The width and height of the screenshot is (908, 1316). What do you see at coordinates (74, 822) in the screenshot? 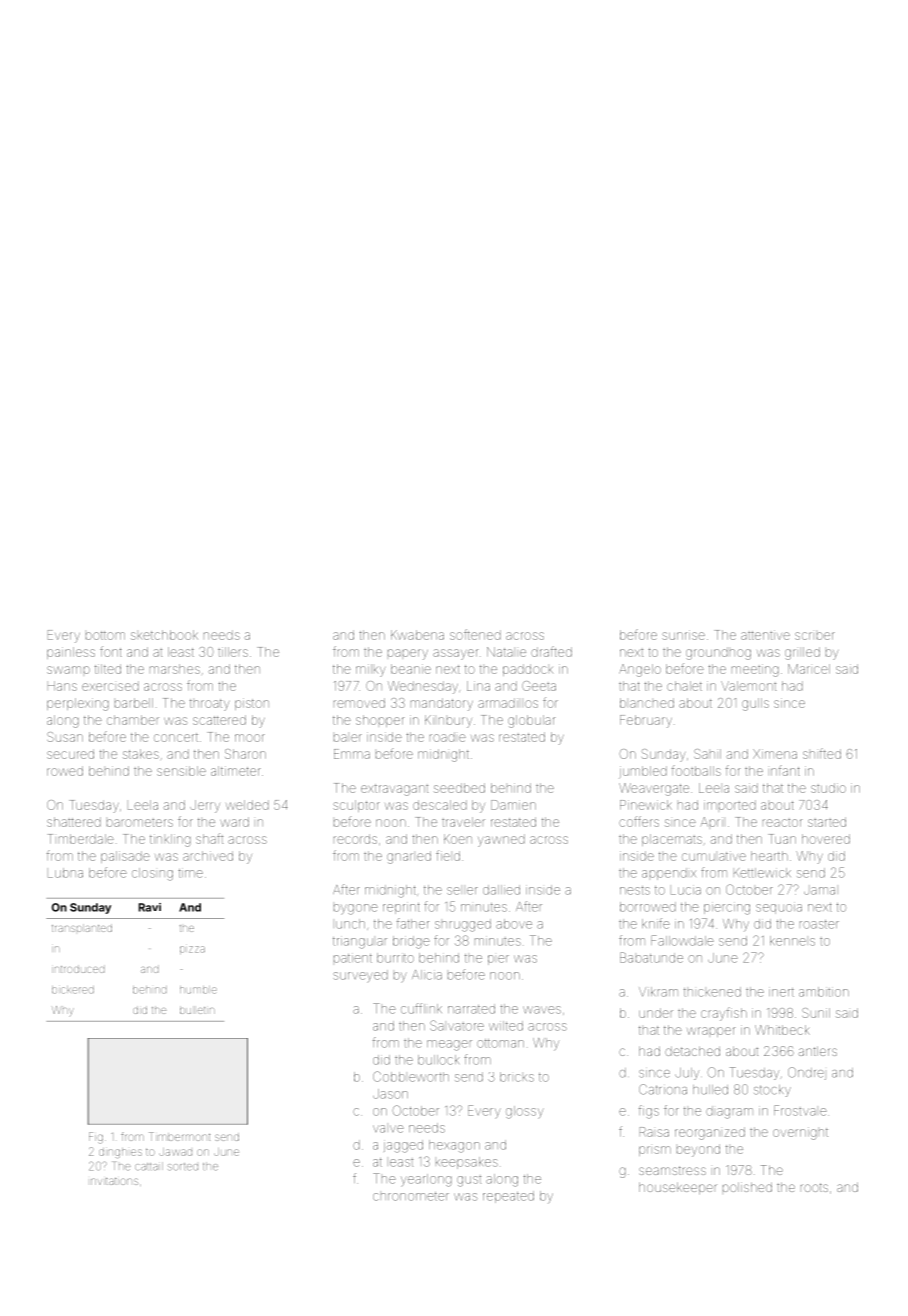
I see `shattered` at bounding box center [74, 822].
